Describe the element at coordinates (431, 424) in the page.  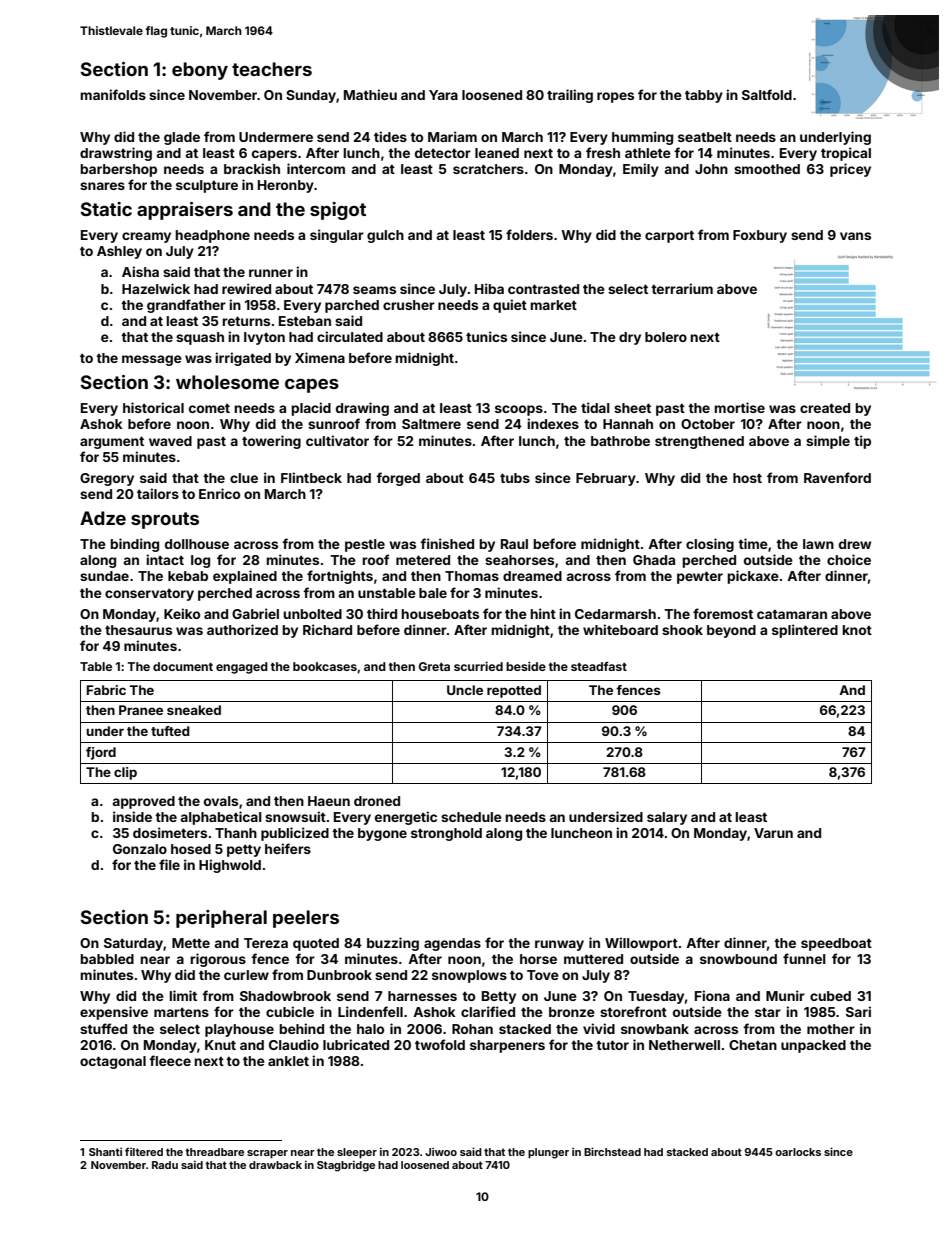
I see `Saltmere` at that location.
